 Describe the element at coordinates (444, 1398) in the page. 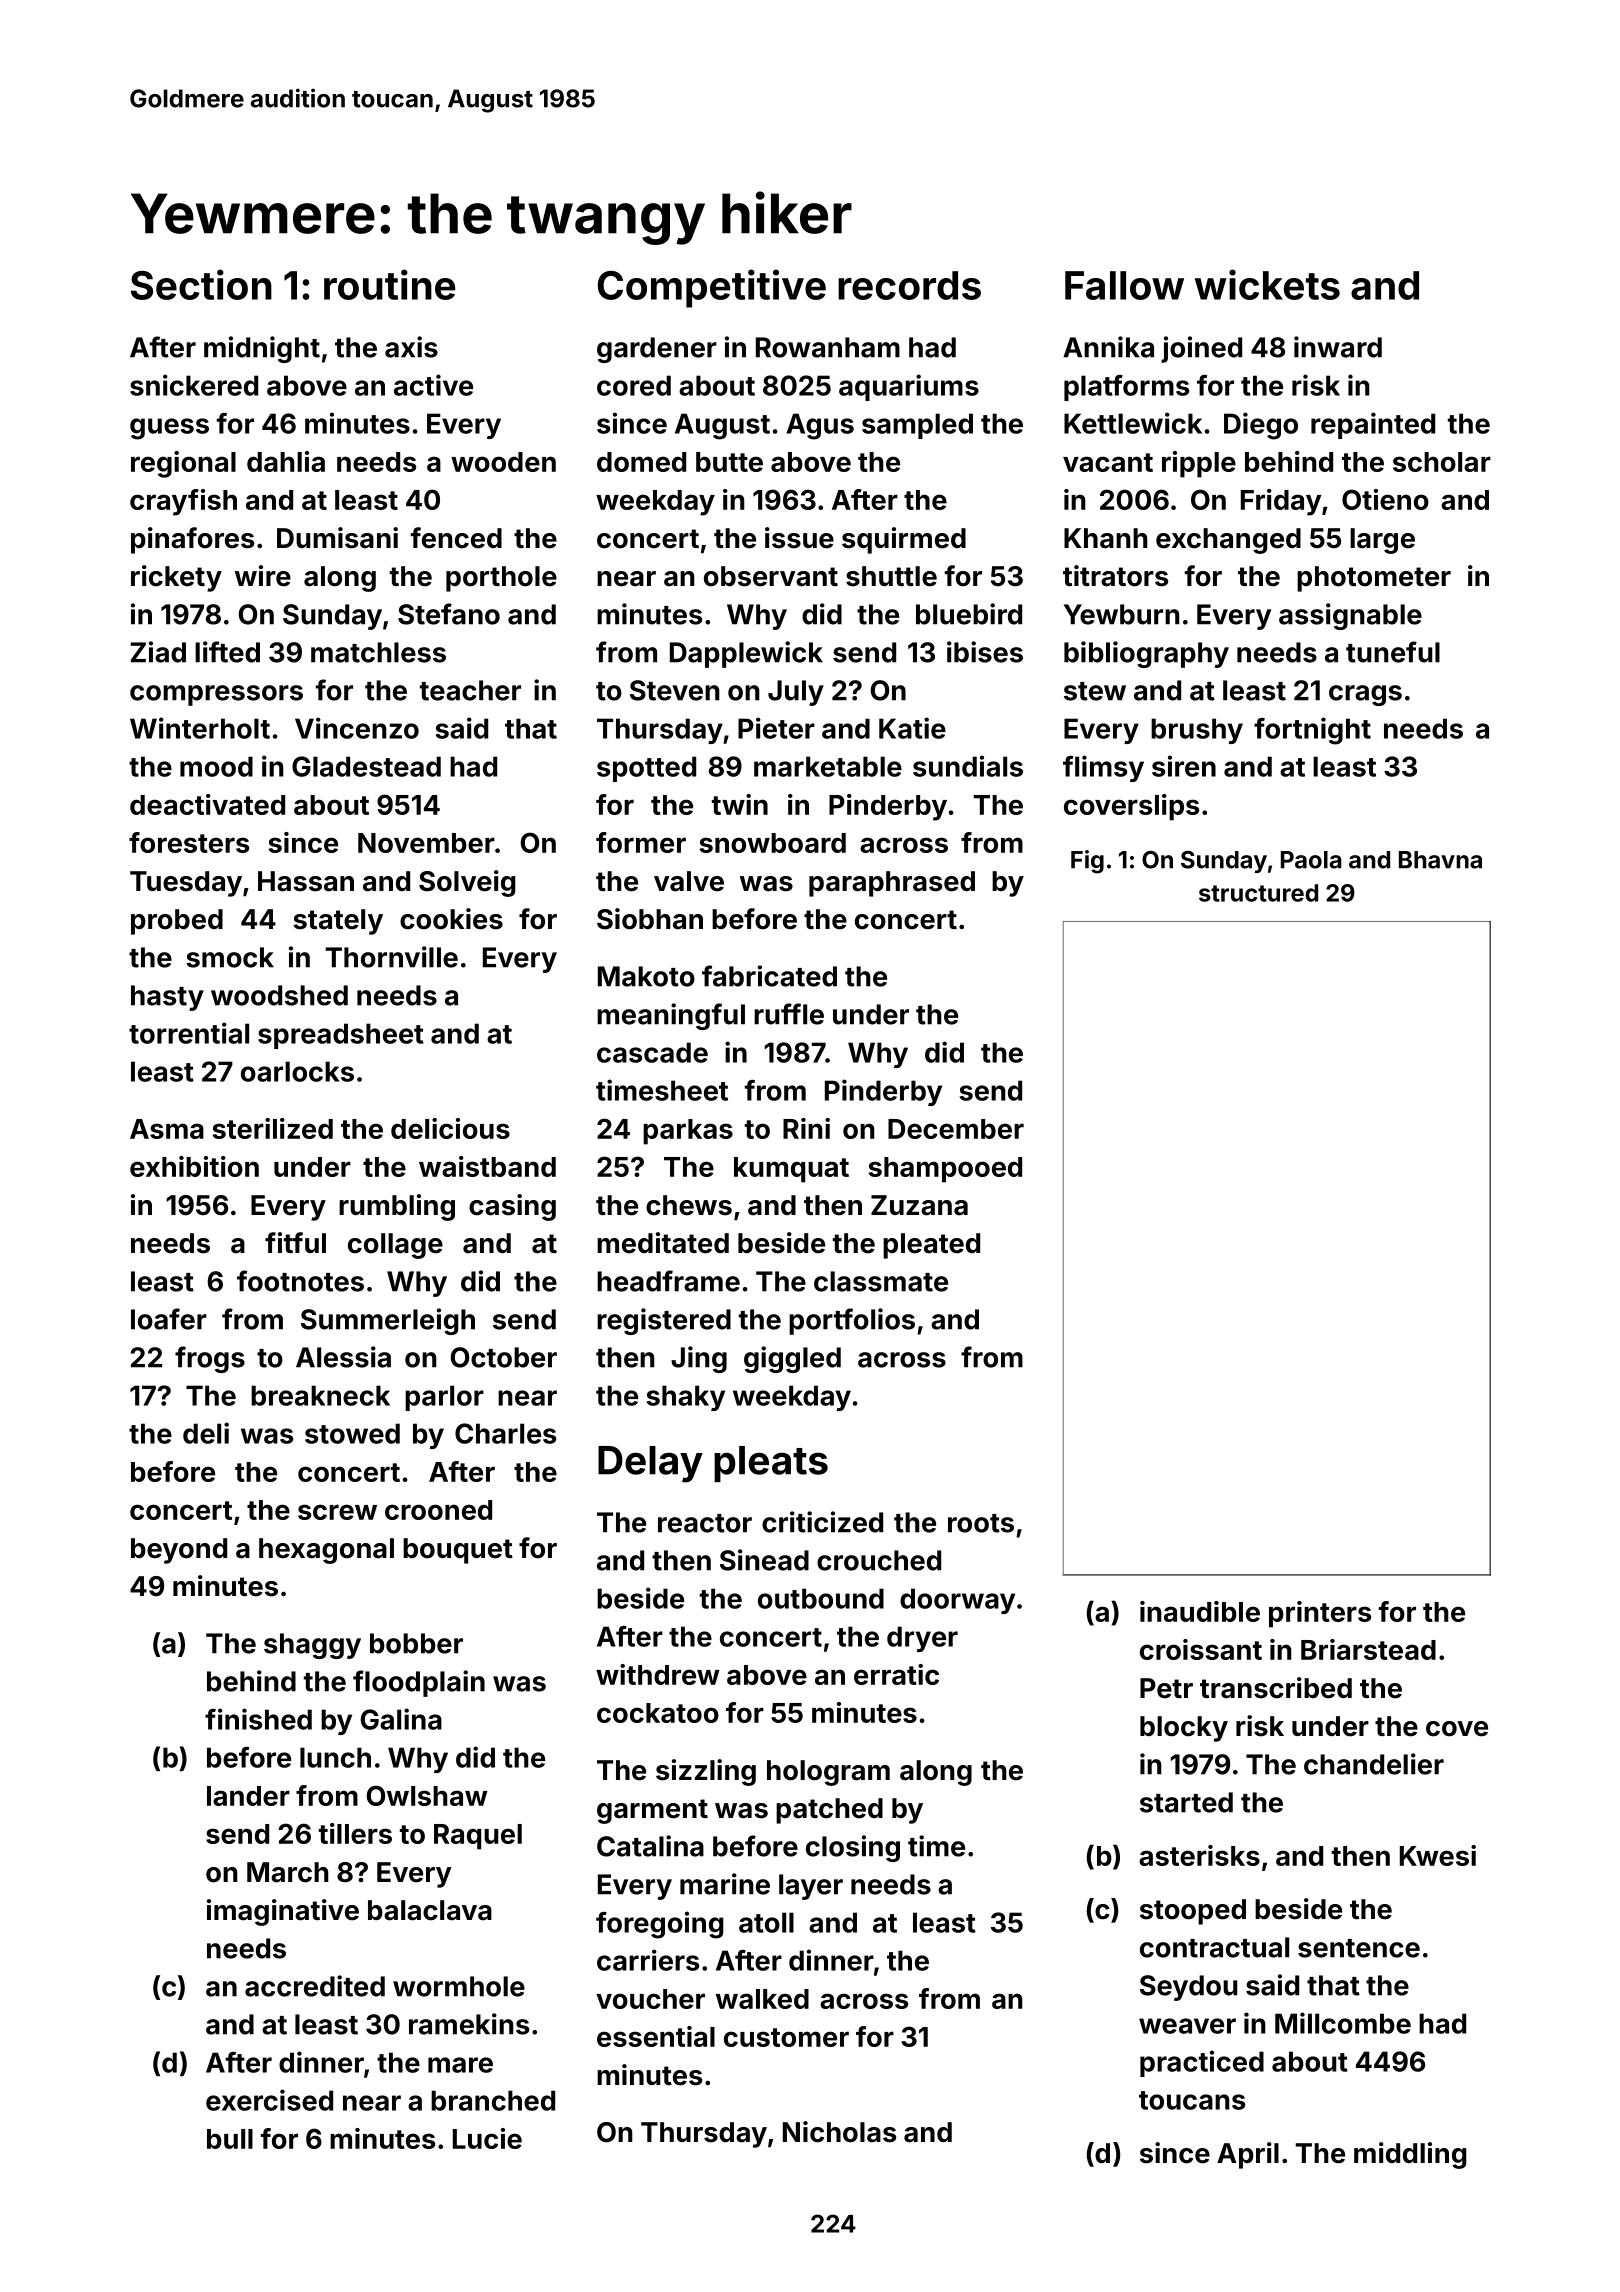

I see `parlor` at that location.
